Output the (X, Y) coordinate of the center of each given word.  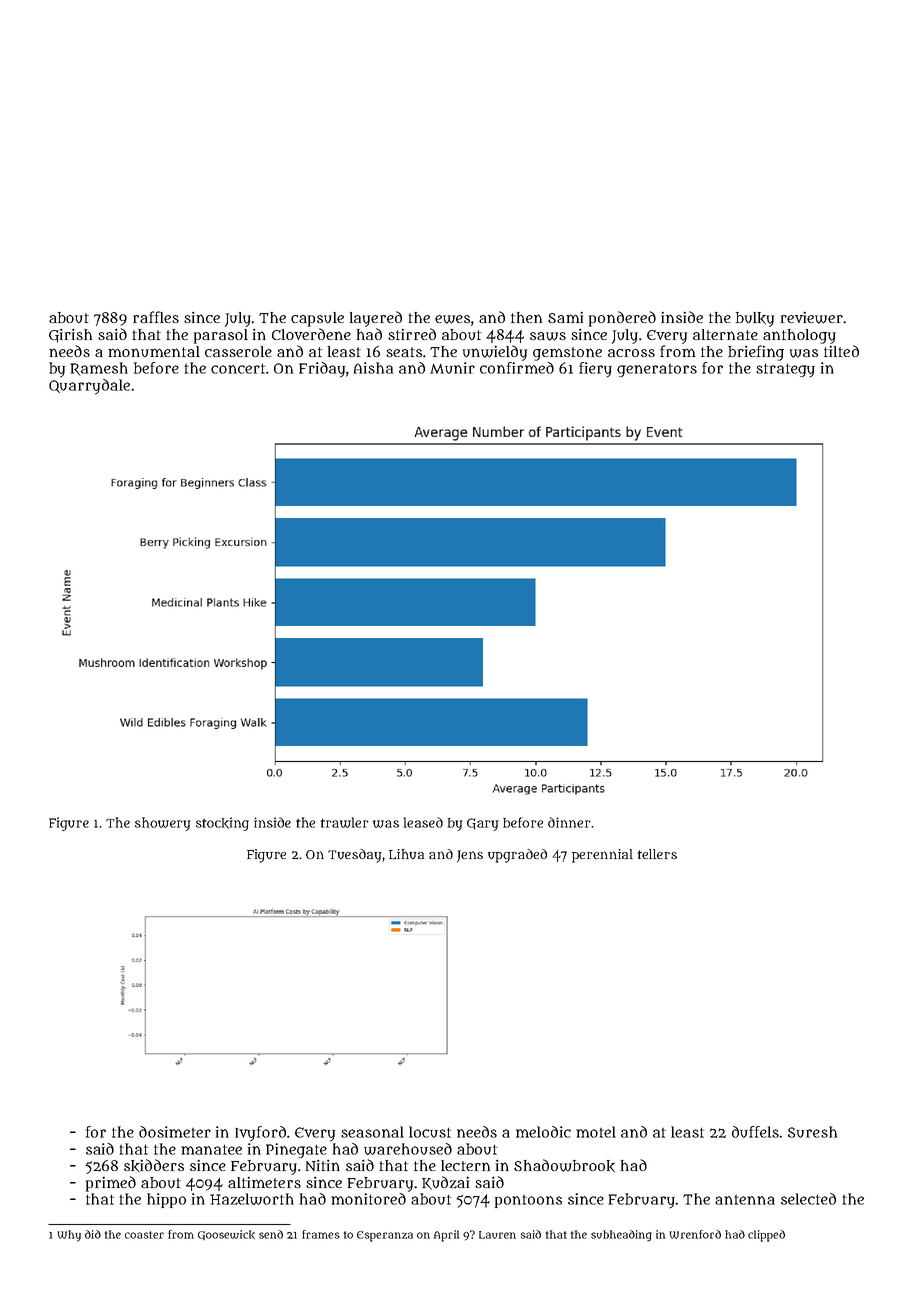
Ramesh (99, 369)
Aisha (373, 368)
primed (111, 1184)
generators (657, 370)
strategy (785, 370)
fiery (595, 370)
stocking (222, 824)
